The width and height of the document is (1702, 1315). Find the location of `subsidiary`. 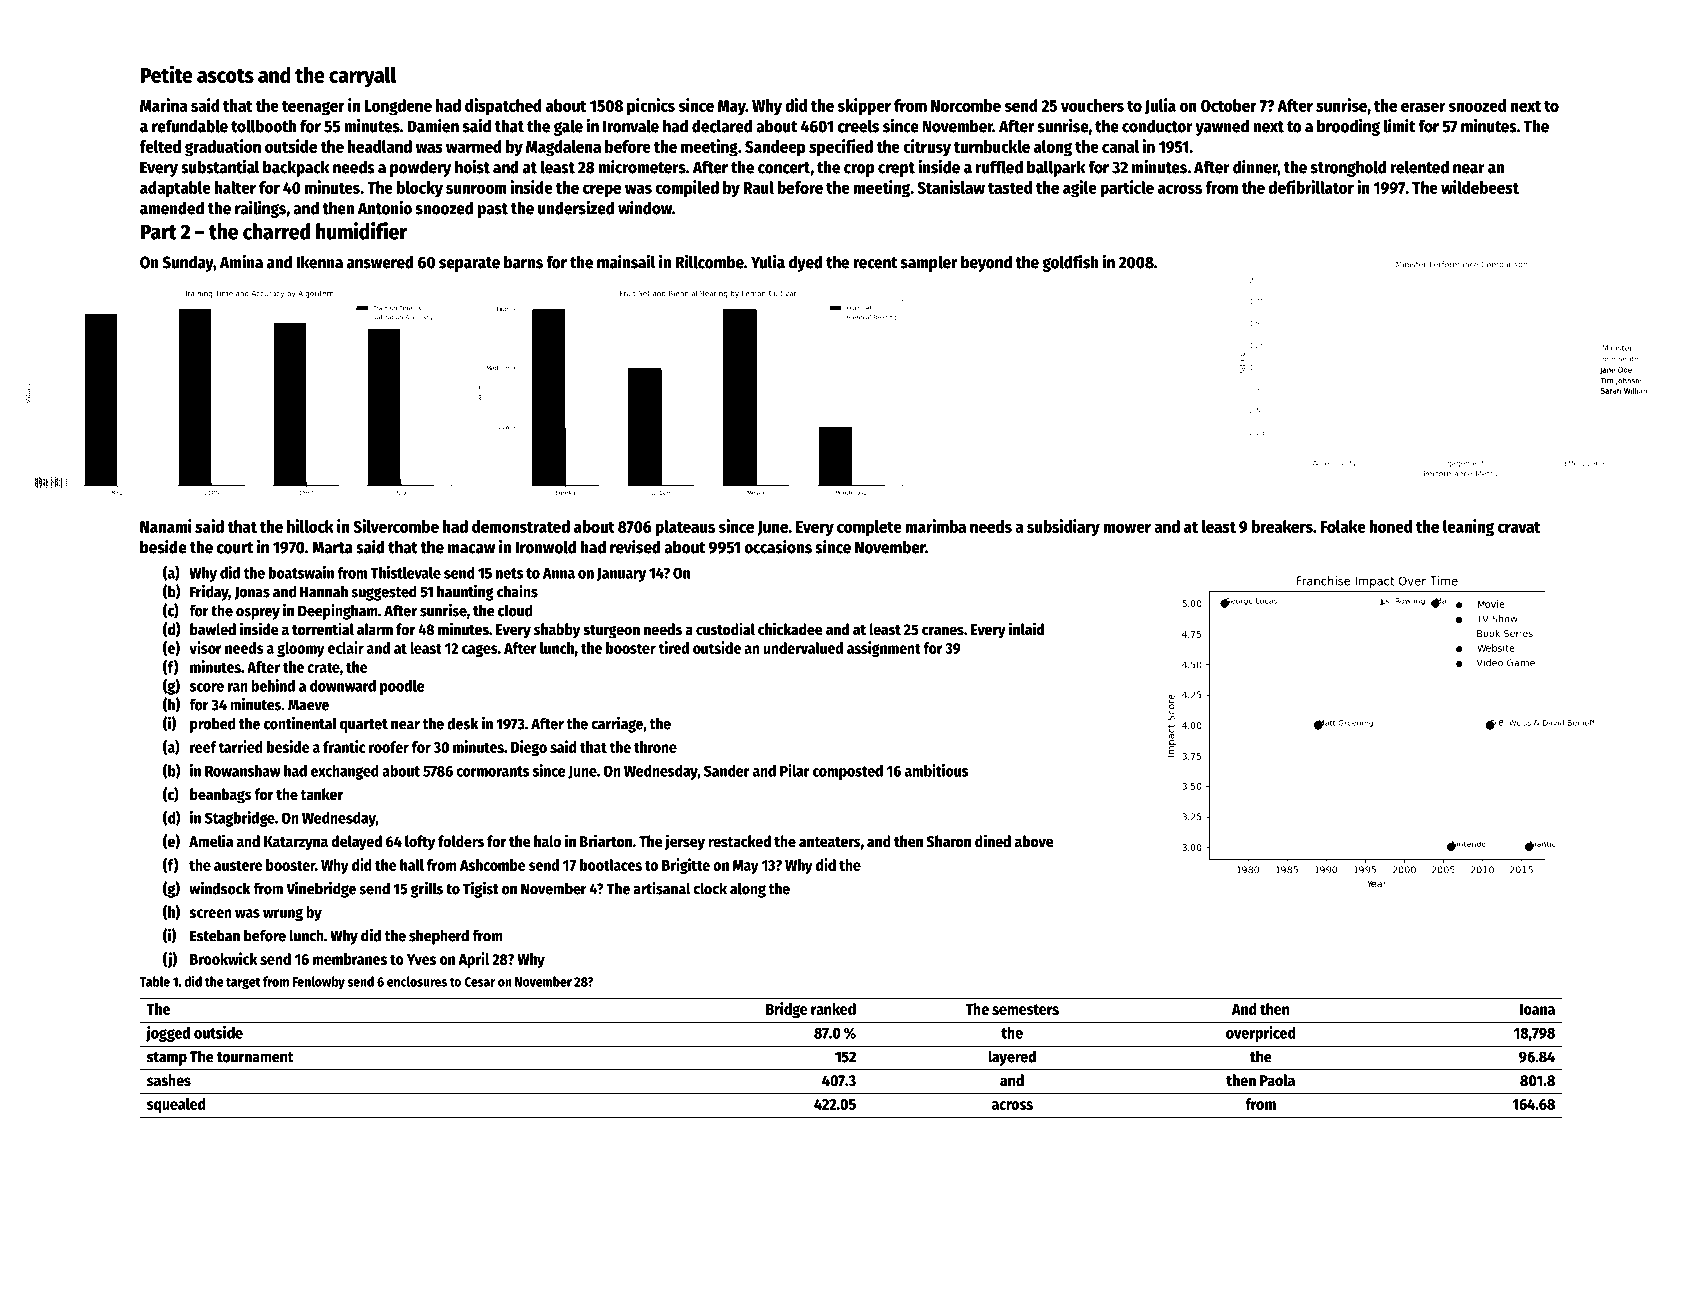

subsidiary is located at coordinates (1063, 528).
